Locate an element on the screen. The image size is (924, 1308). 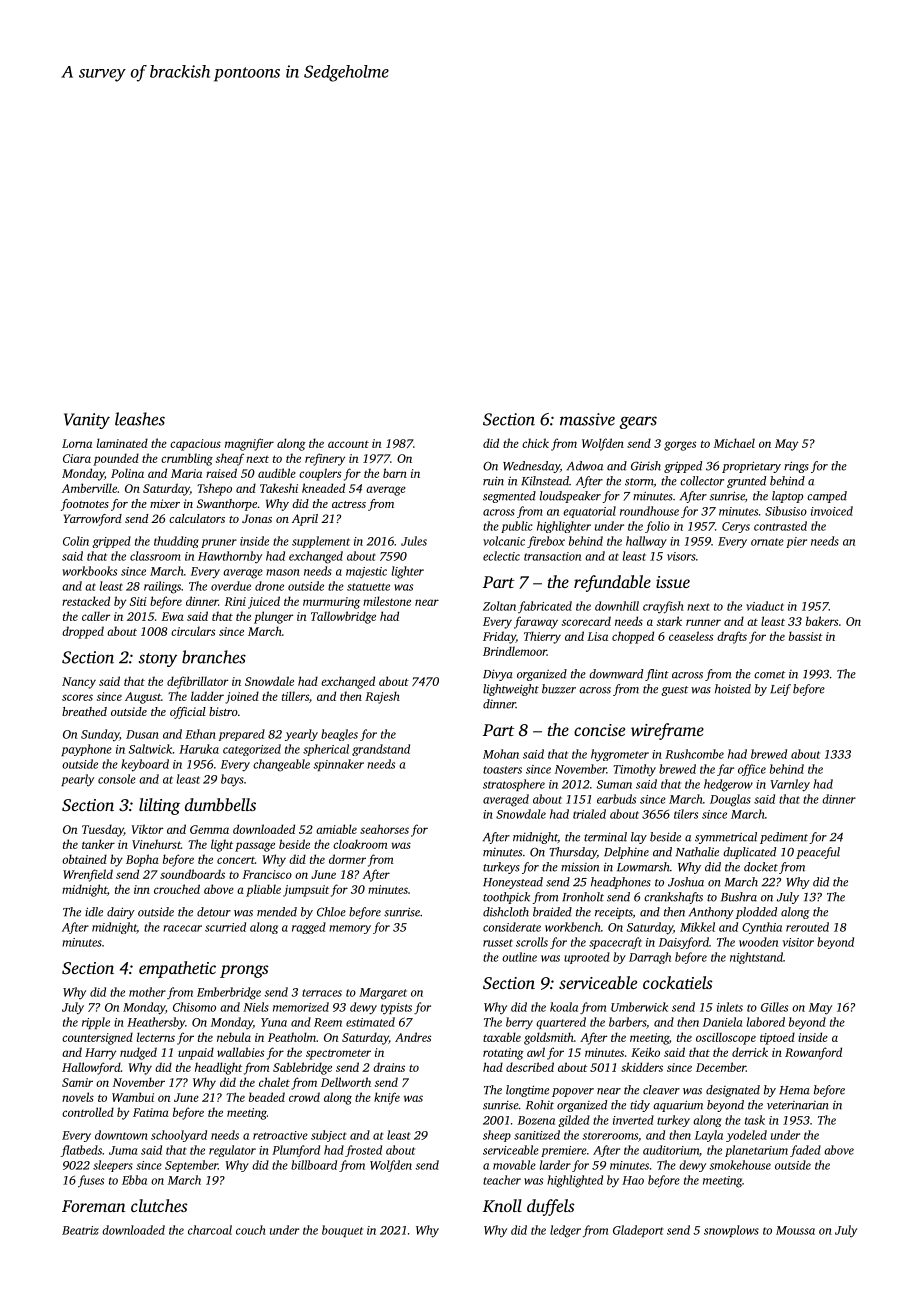
stony is located at coordinates (158, 660).
